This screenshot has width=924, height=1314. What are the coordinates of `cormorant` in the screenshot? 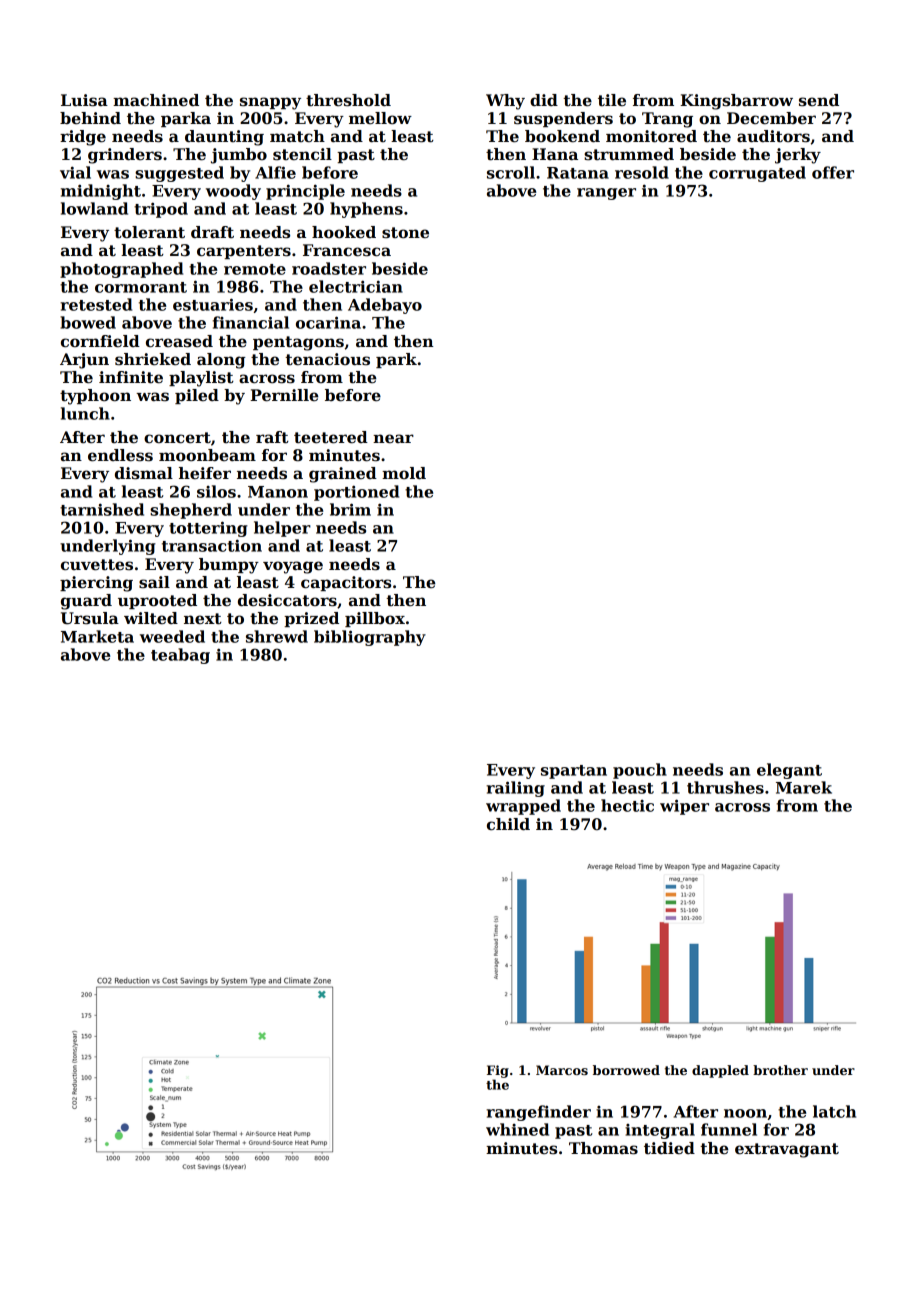 It's located at (141, 287).
